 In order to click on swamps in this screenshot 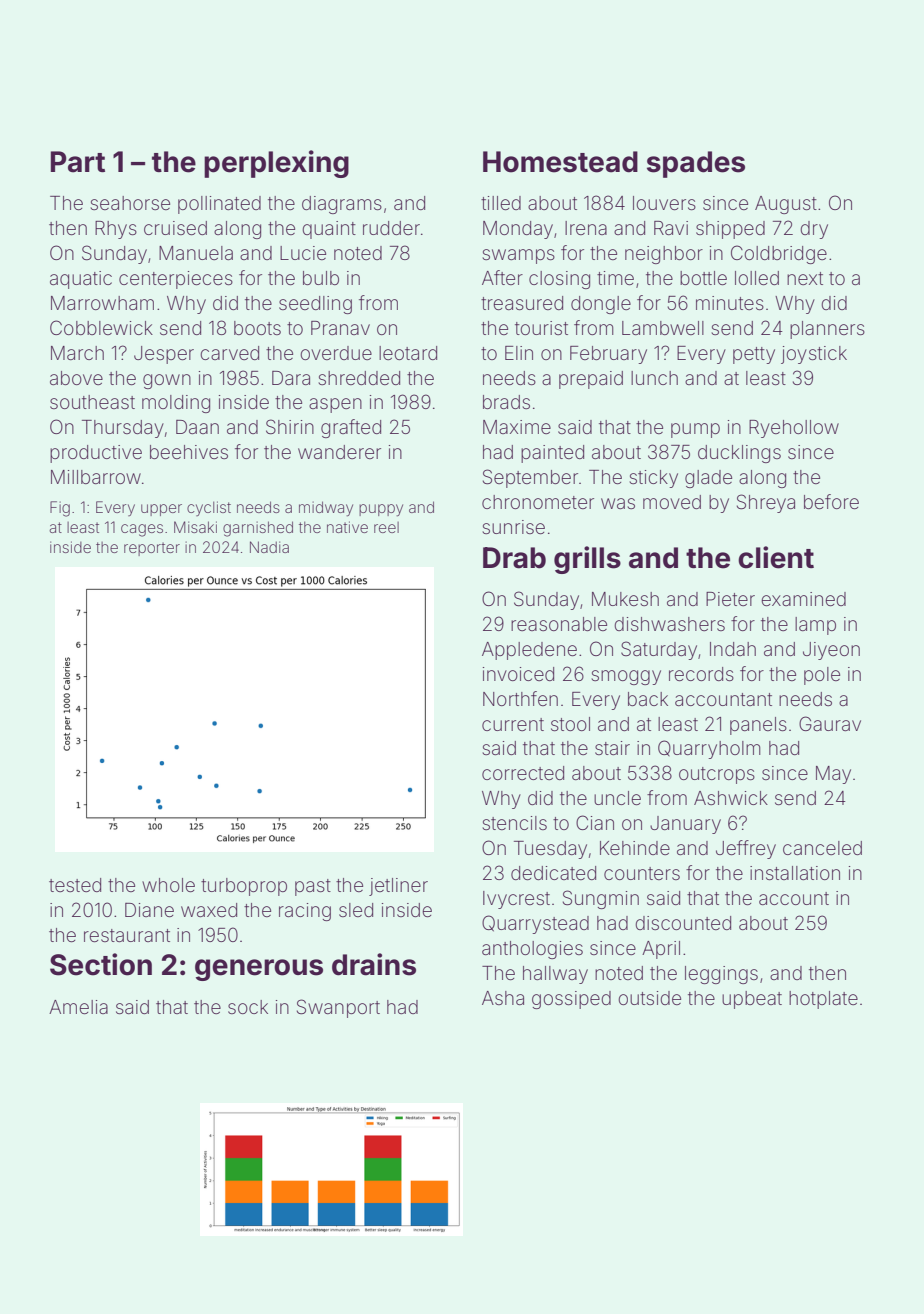, I will do `click(518, 256)`.
